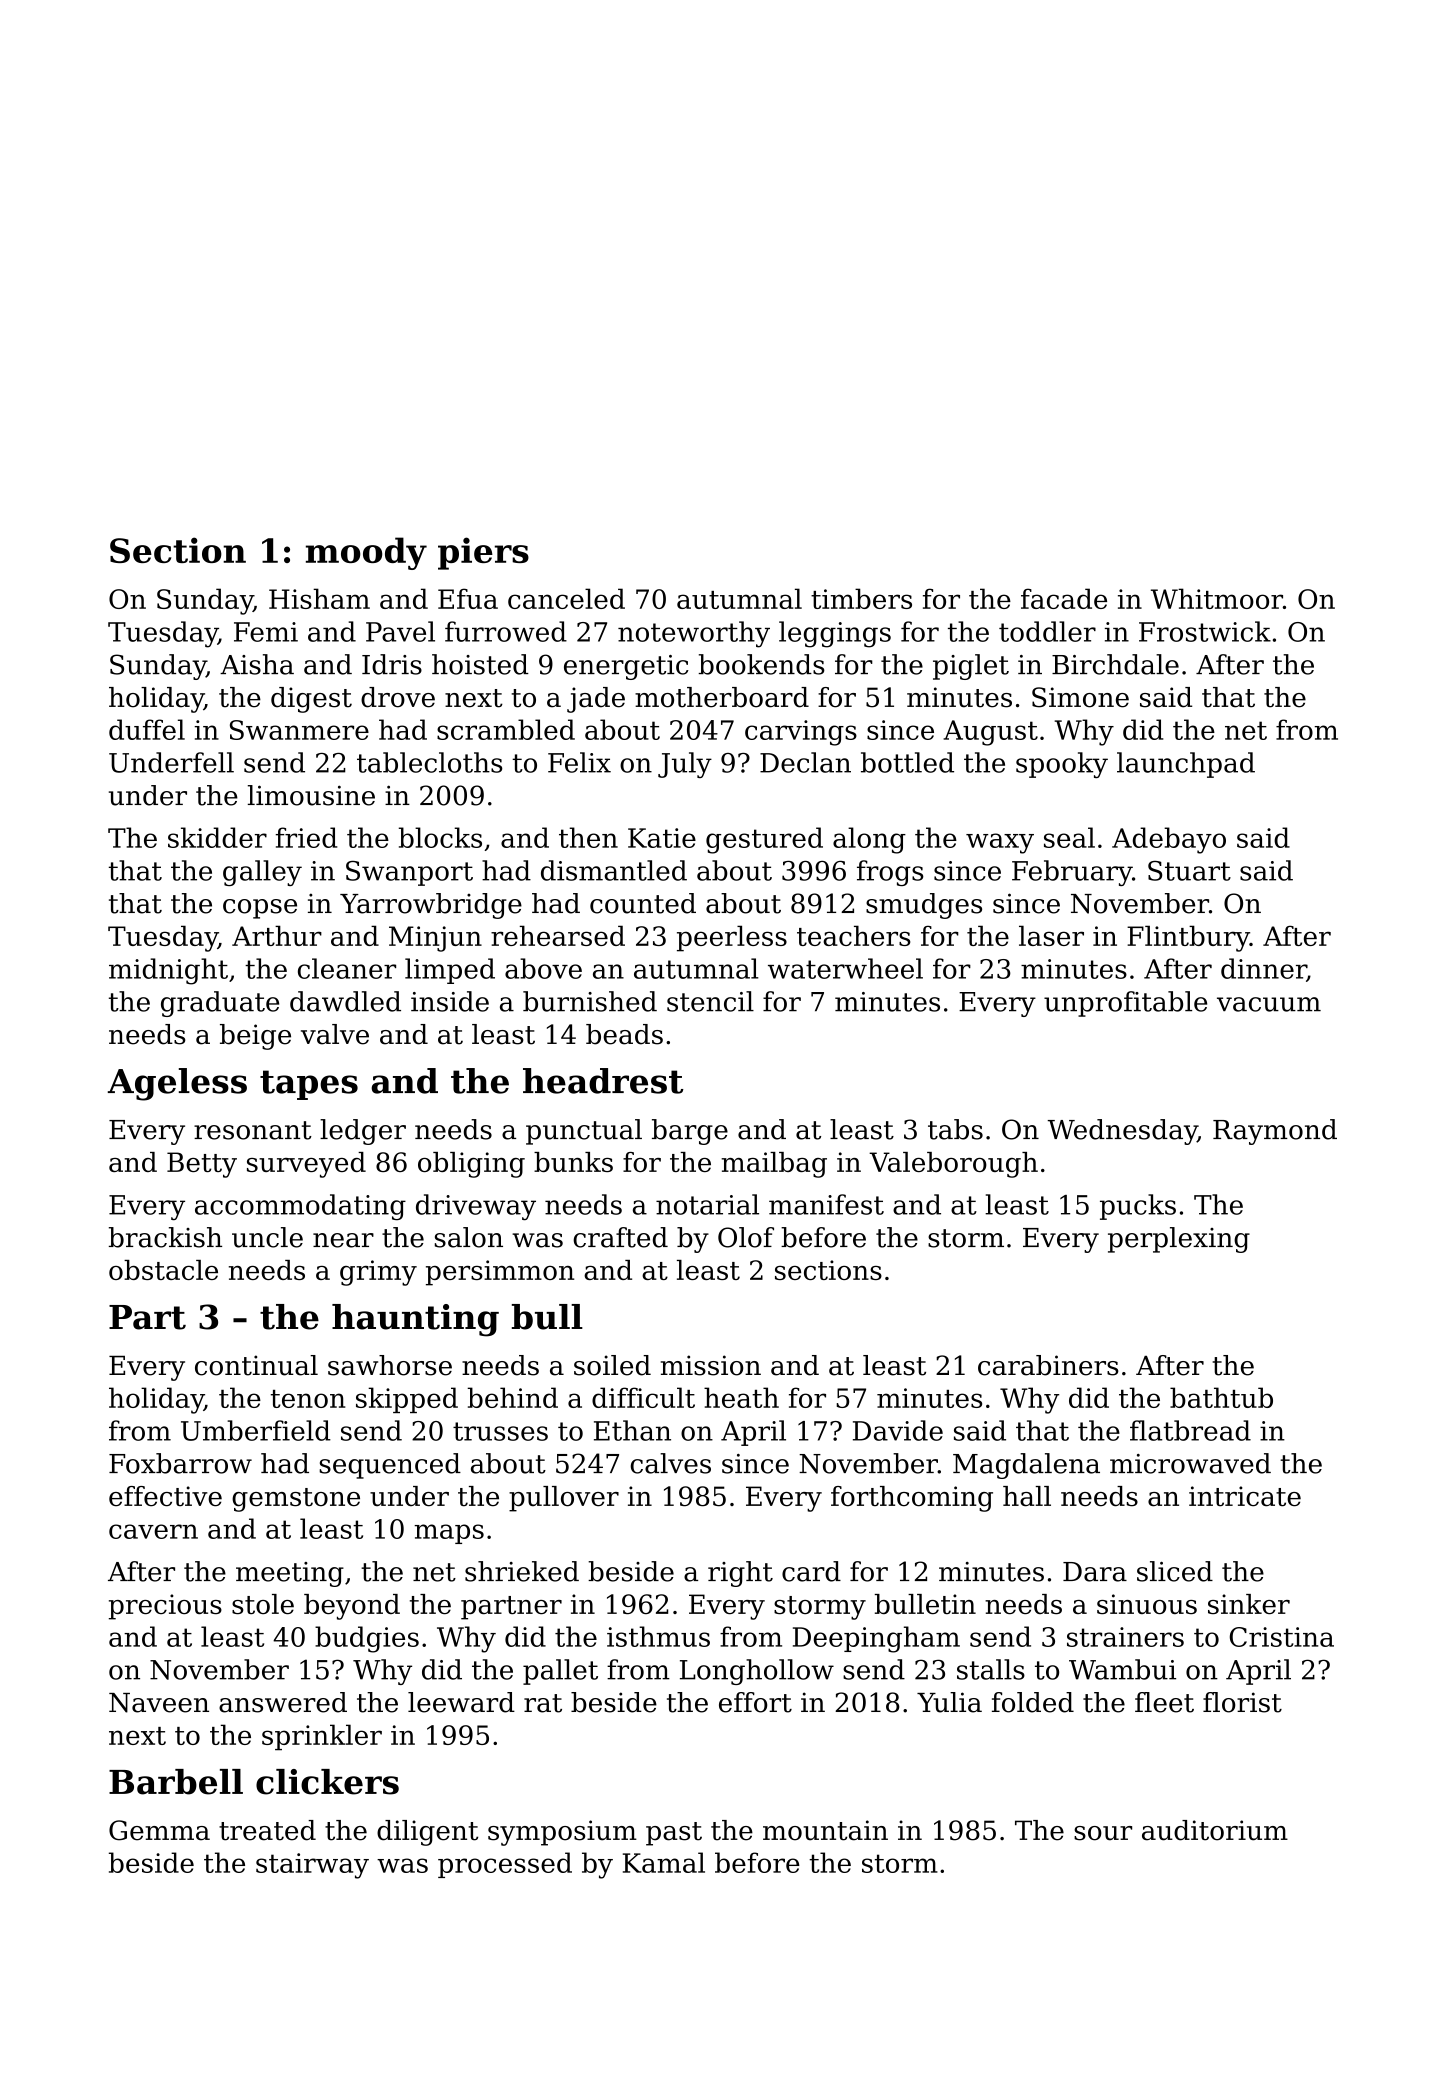  Describe the element at coordinates (560, 1672) in the document. I see `pallet` at that location.
